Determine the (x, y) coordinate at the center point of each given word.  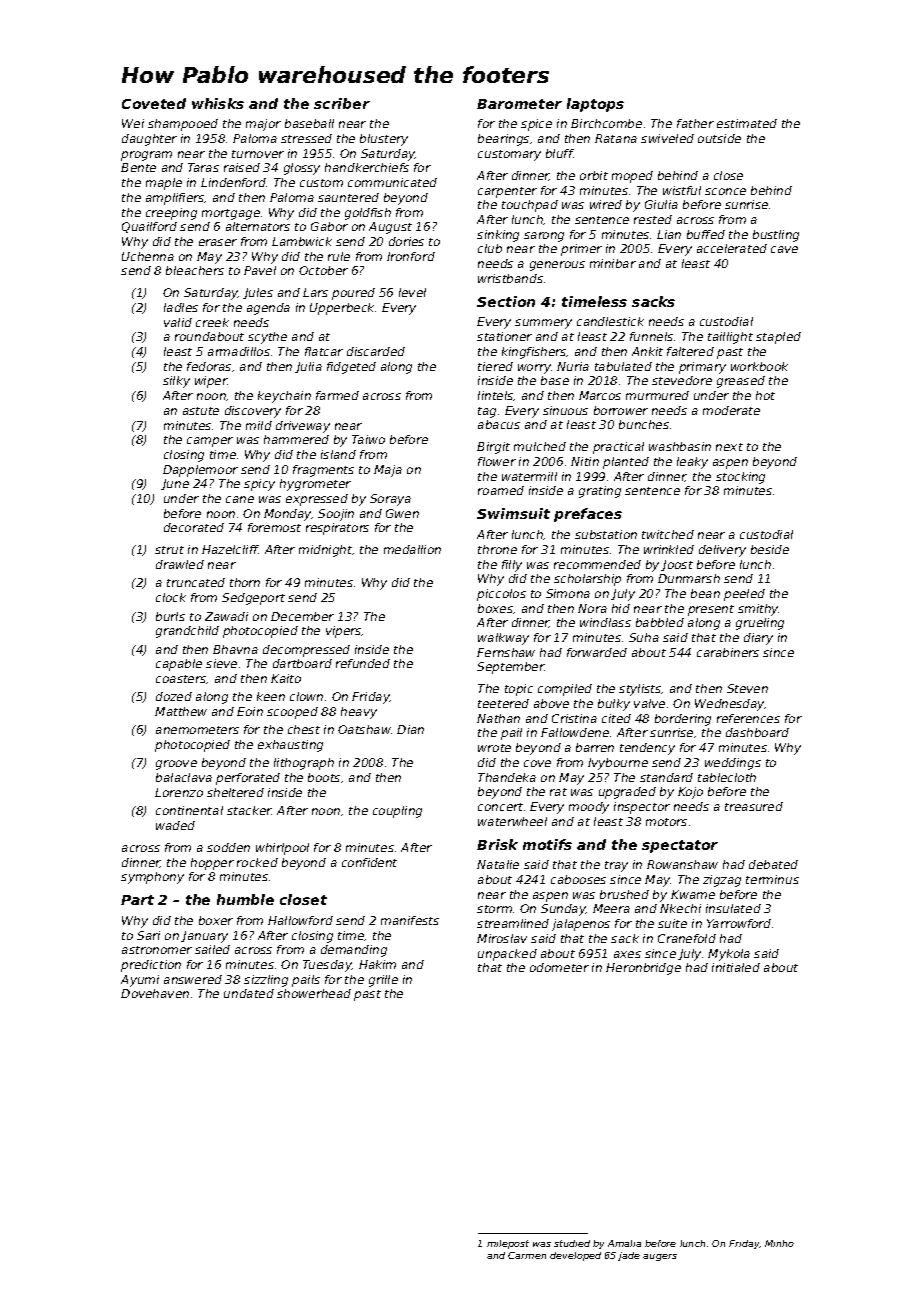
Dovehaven (155, 993)
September (510, 668)
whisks (218, 103)
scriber (342, 103)
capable (179, 665)
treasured (754, 806)
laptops (595, 105)
